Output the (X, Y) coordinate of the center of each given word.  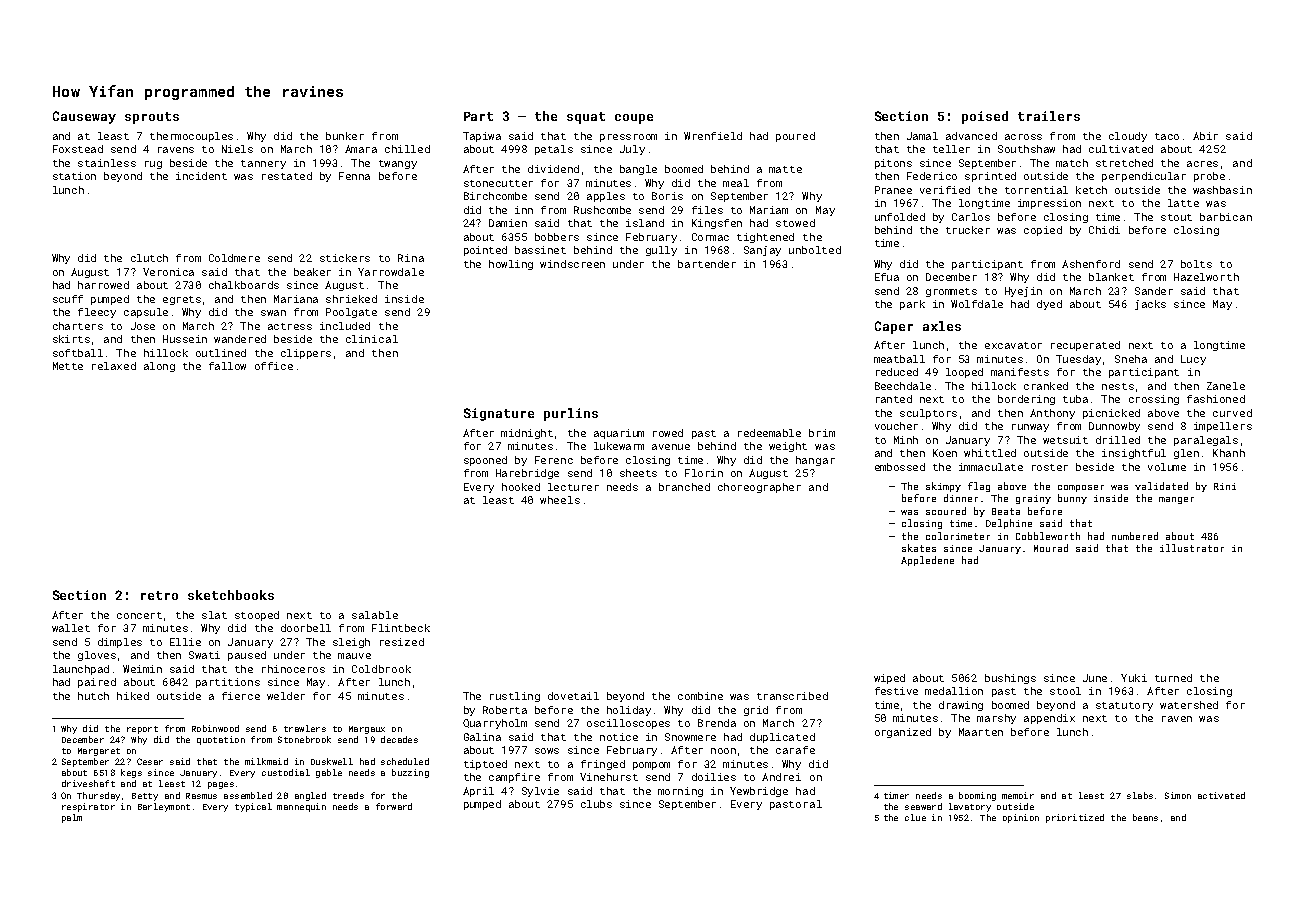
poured (795, 137)
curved (1232, 413)
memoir (1018, 795)
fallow (227, 366)
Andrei (781, 777)
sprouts (152, 118)
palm (72, 818)
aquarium (619, 434)
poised (985, 117)
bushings (1010, 679)
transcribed (792, 696)
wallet (71, 628)
